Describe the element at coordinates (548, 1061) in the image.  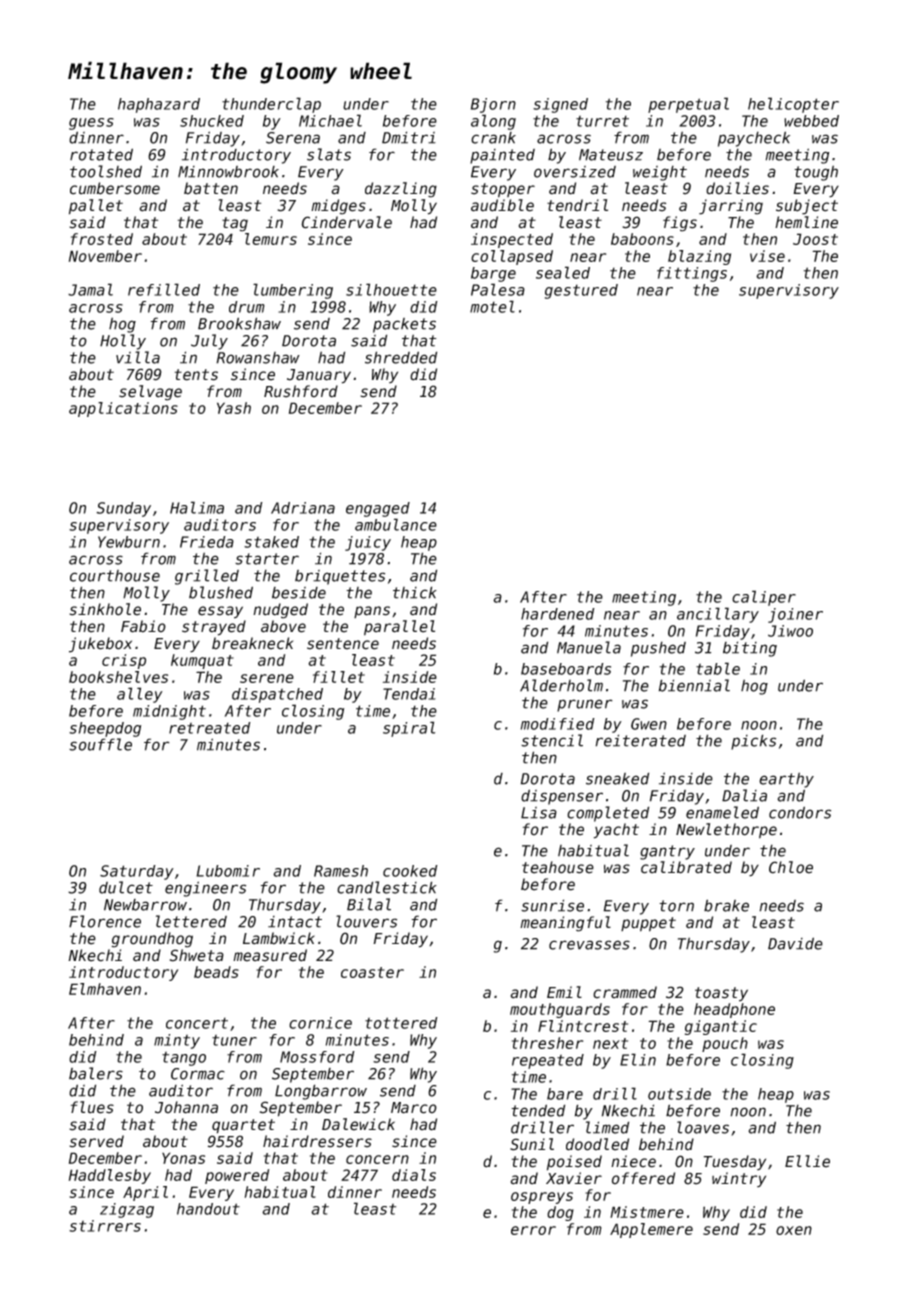
I see `repeated` at that location.
